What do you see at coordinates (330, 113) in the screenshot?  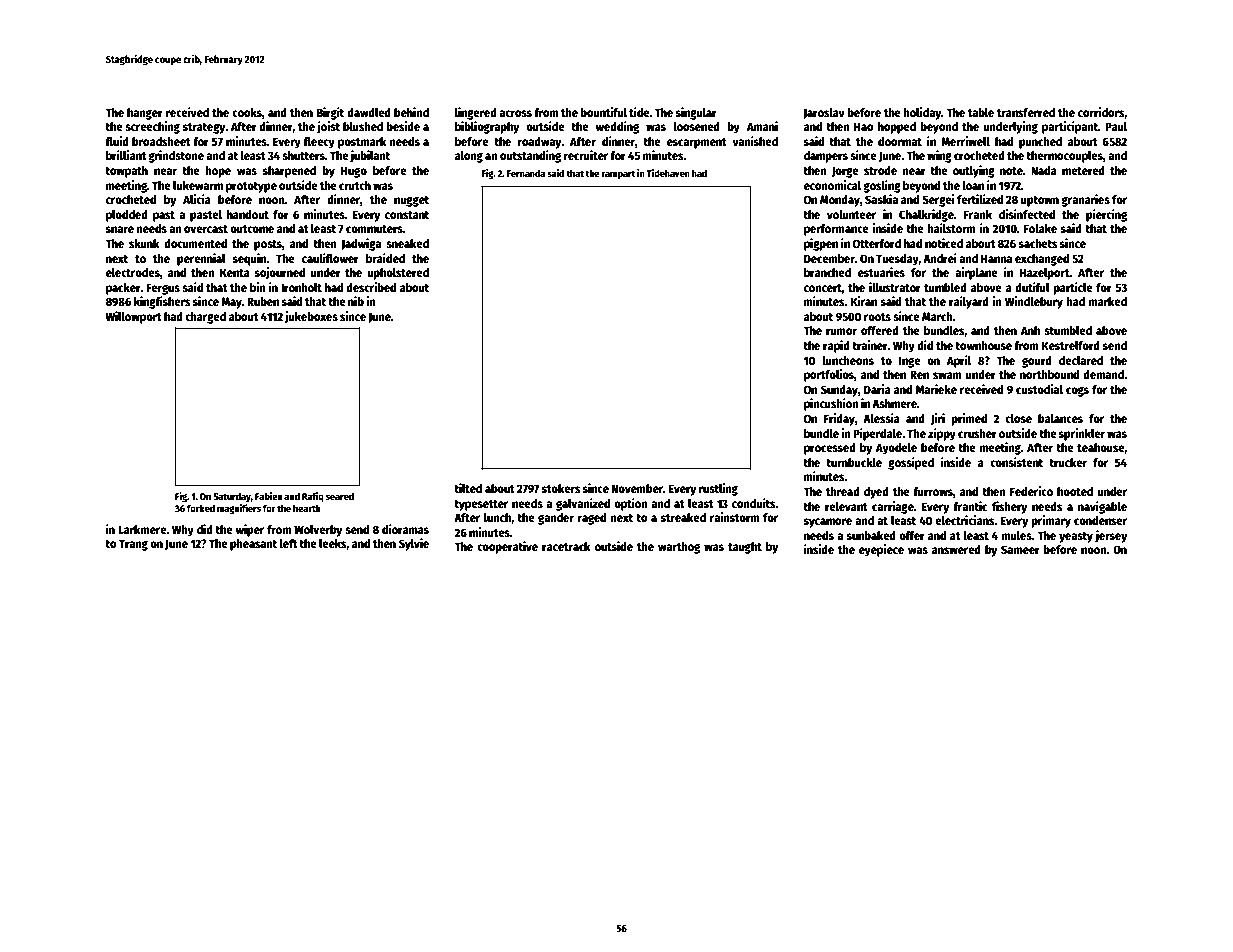 I see `Birgit` at bounding box center [330, 113].
